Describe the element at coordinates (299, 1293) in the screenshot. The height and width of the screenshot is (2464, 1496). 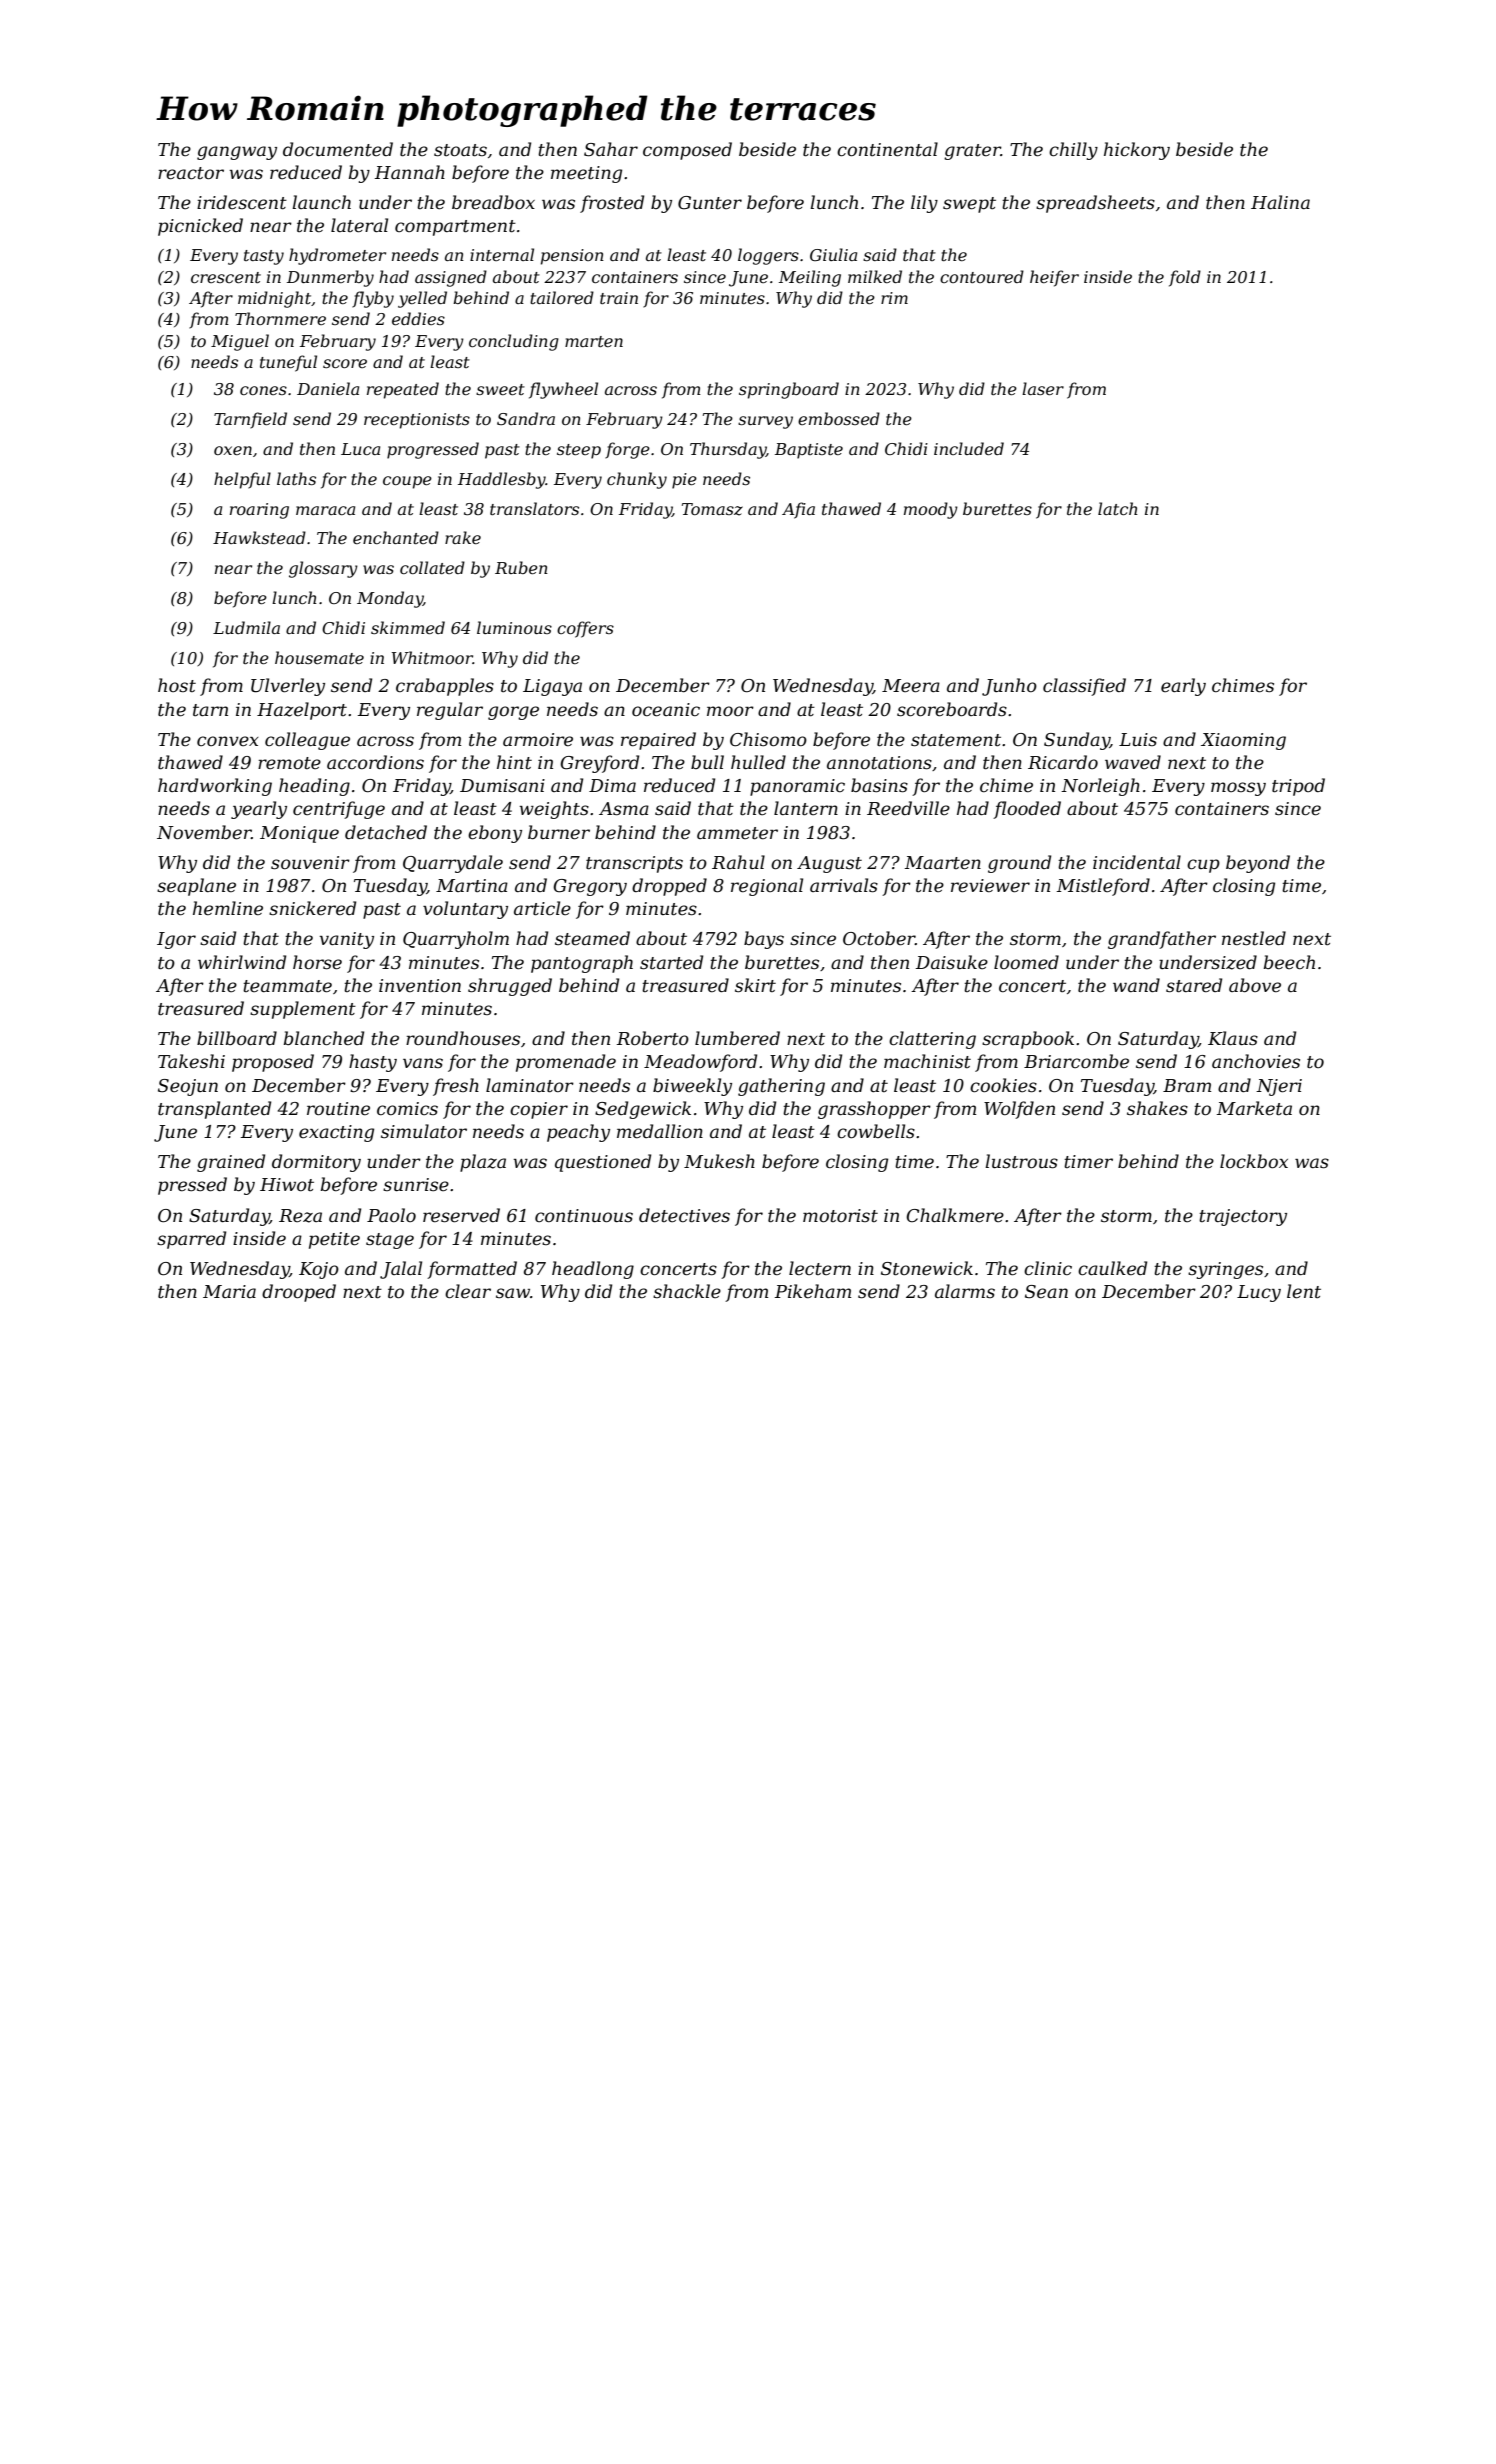
I see `drooped` at that location.
